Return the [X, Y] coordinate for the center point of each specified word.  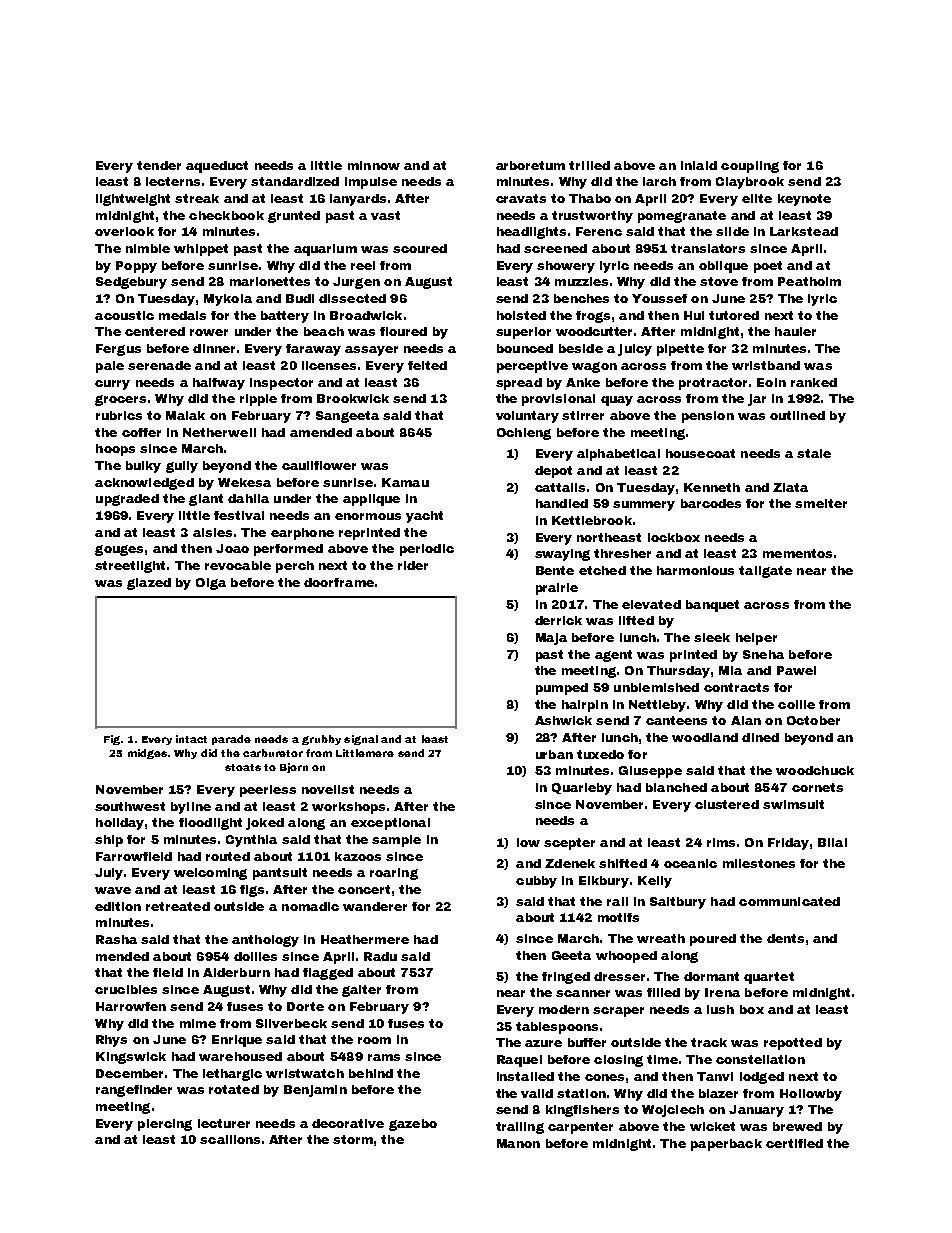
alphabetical [618, 455]
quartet [769, 978]
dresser [619, 976]
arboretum [530, 165]
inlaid [699, 165]
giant [206, 500]
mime [198, 1023]
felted [427, 365]
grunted [294, 217]
